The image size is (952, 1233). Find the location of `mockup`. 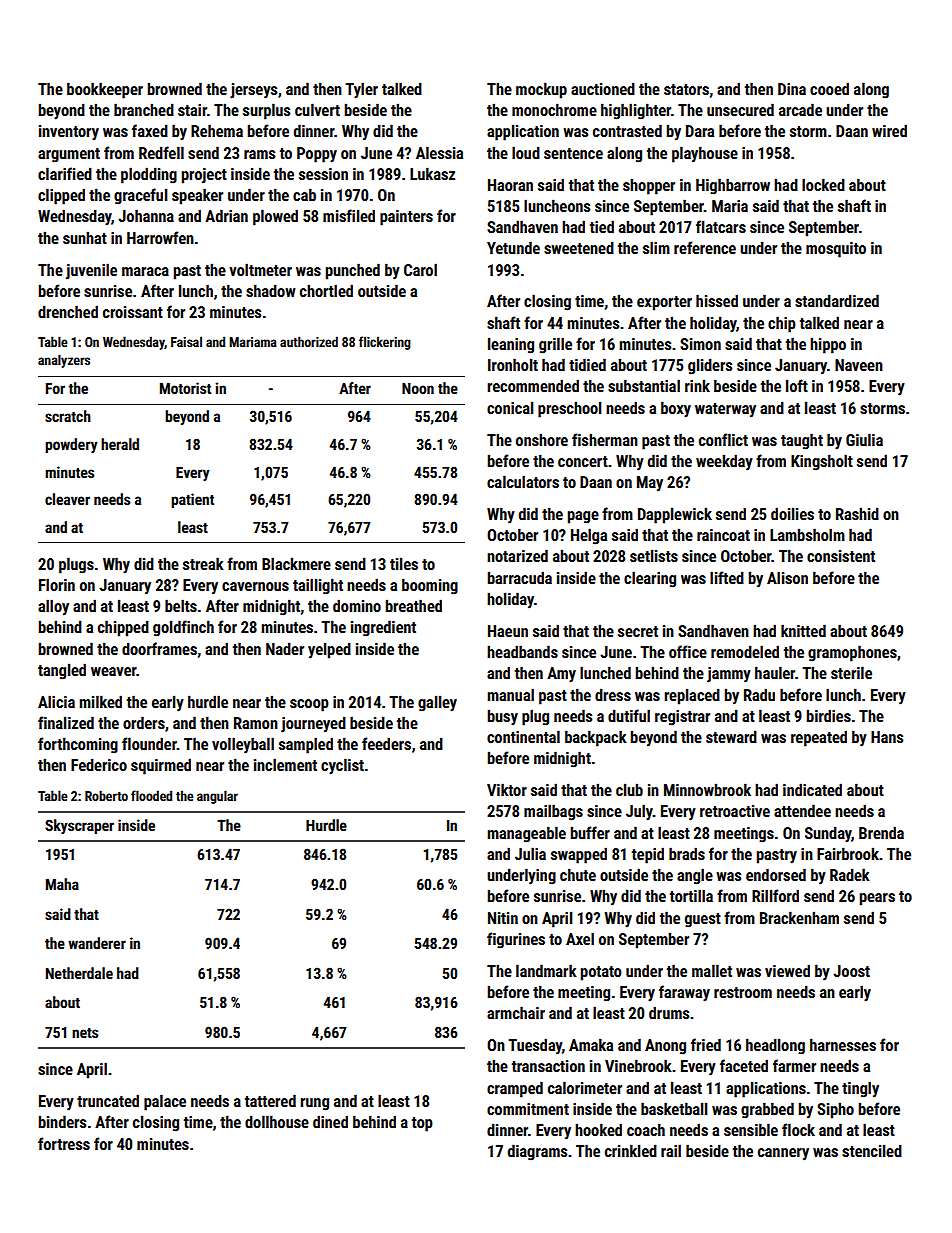

mockup is located at coordinates (541, 90).
